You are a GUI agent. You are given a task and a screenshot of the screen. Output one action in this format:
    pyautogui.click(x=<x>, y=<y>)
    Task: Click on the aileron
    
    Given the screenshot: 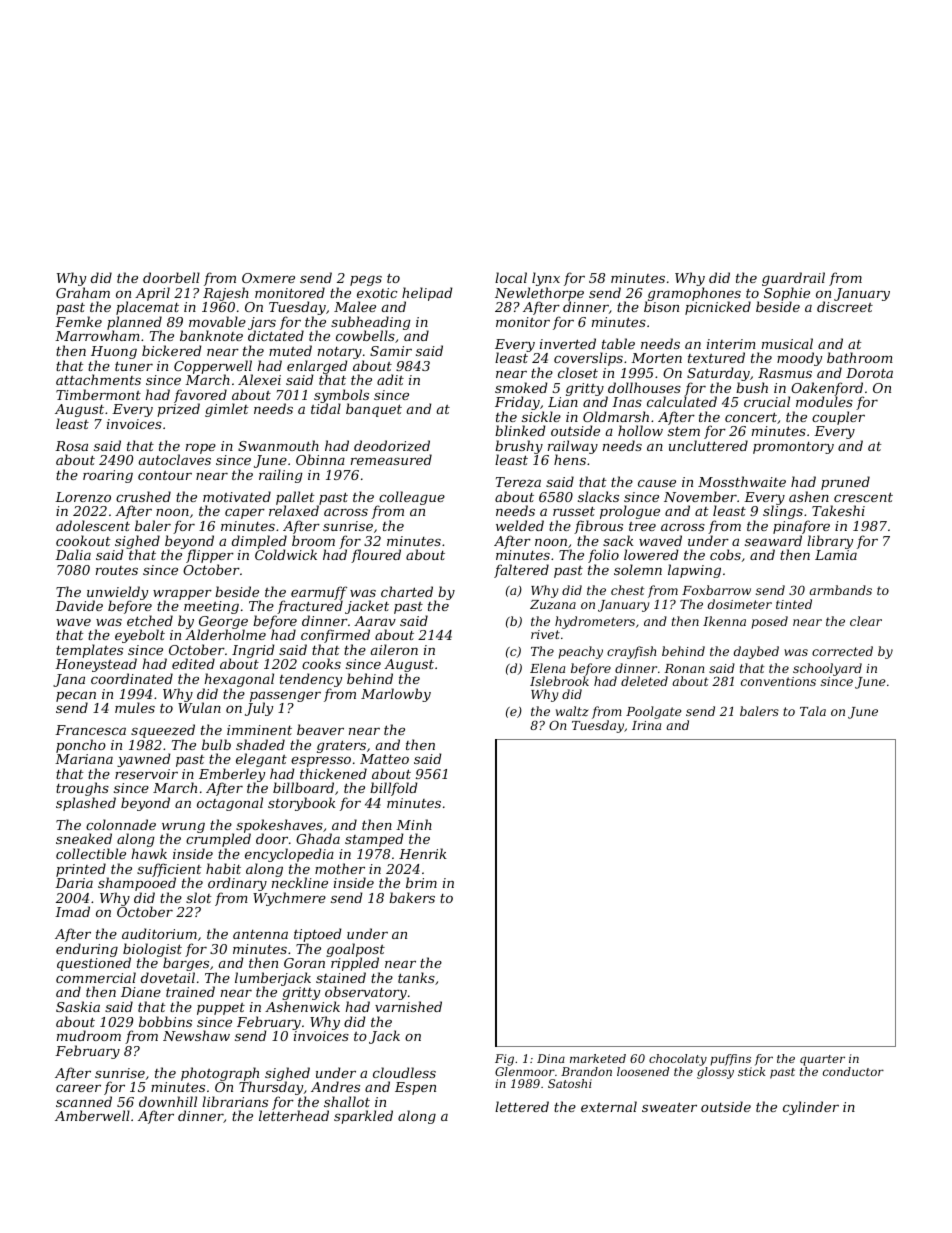 What is the action you would take?
    pyautogui.click(x=394, y=649)
